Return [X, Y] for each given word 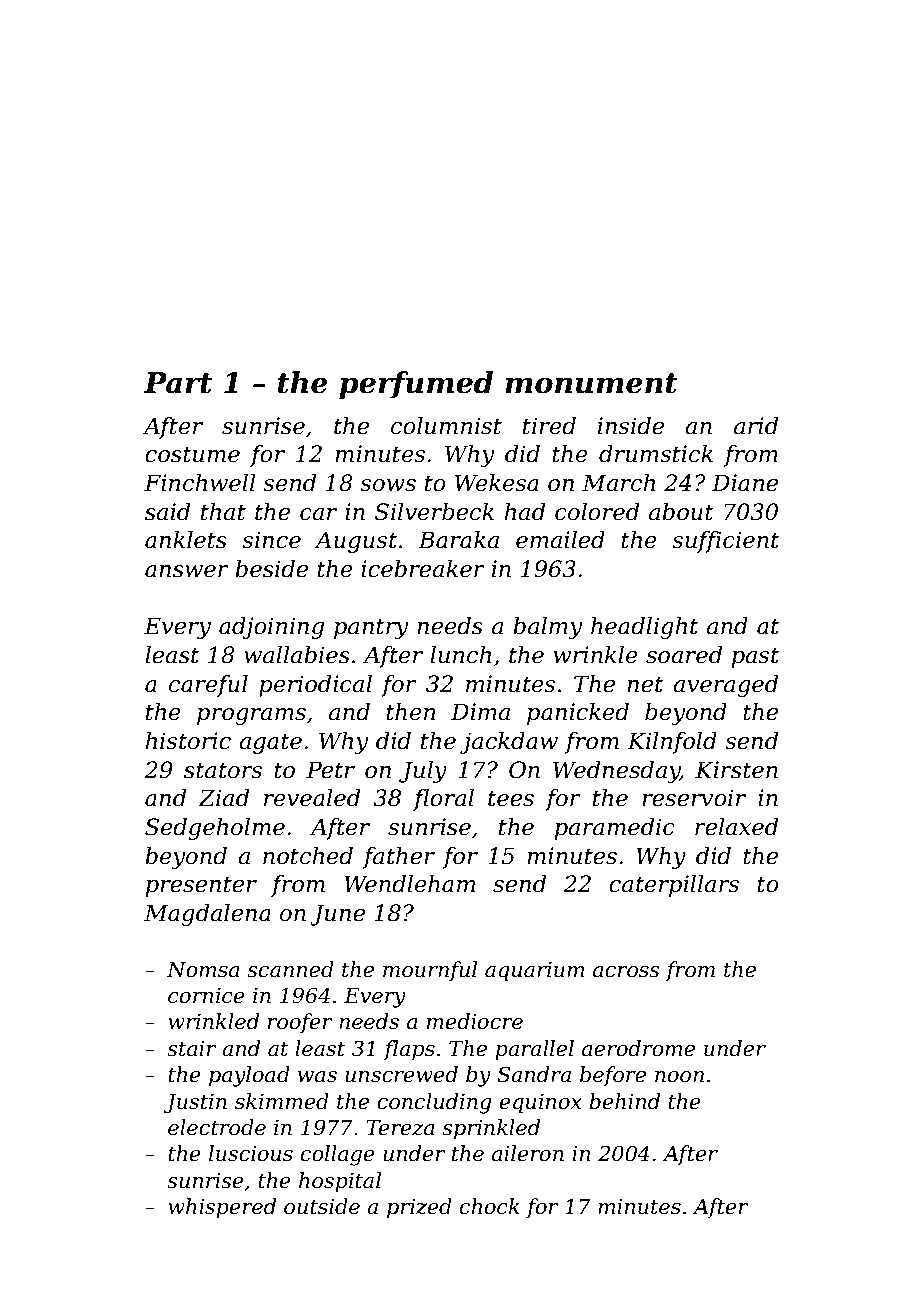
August [355, 542]
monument [591, 383]
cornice [206, 996]
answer [187, 571]
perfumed [416, 385]
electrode [217, 1127]
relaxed [736, 827]
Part [178, 383]
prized [419, 1208]
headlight [644, 628]
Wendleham [409, 884]
